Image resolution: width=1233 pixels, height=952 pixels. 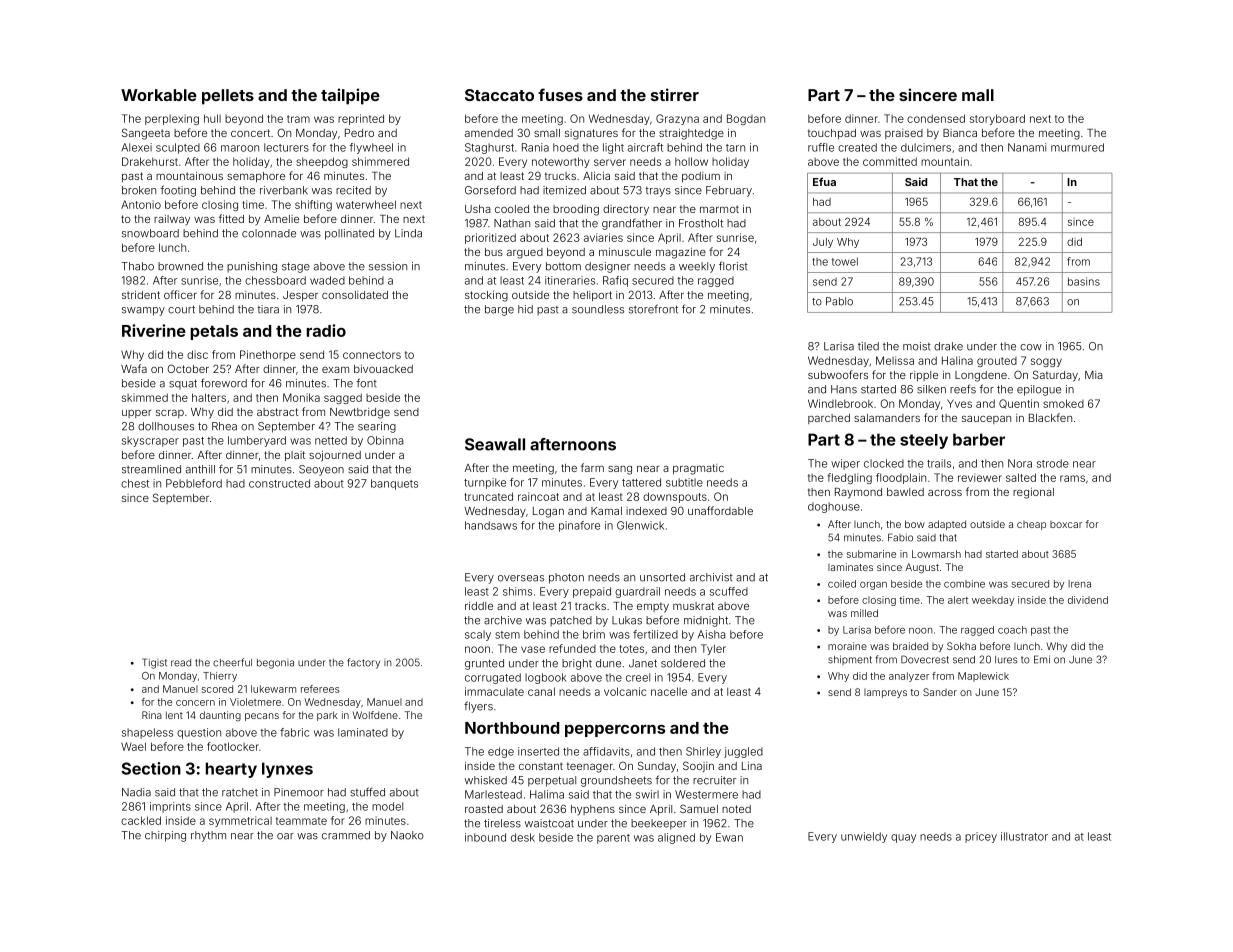 I want to click on aircraft, so click(x=645, y=147).
